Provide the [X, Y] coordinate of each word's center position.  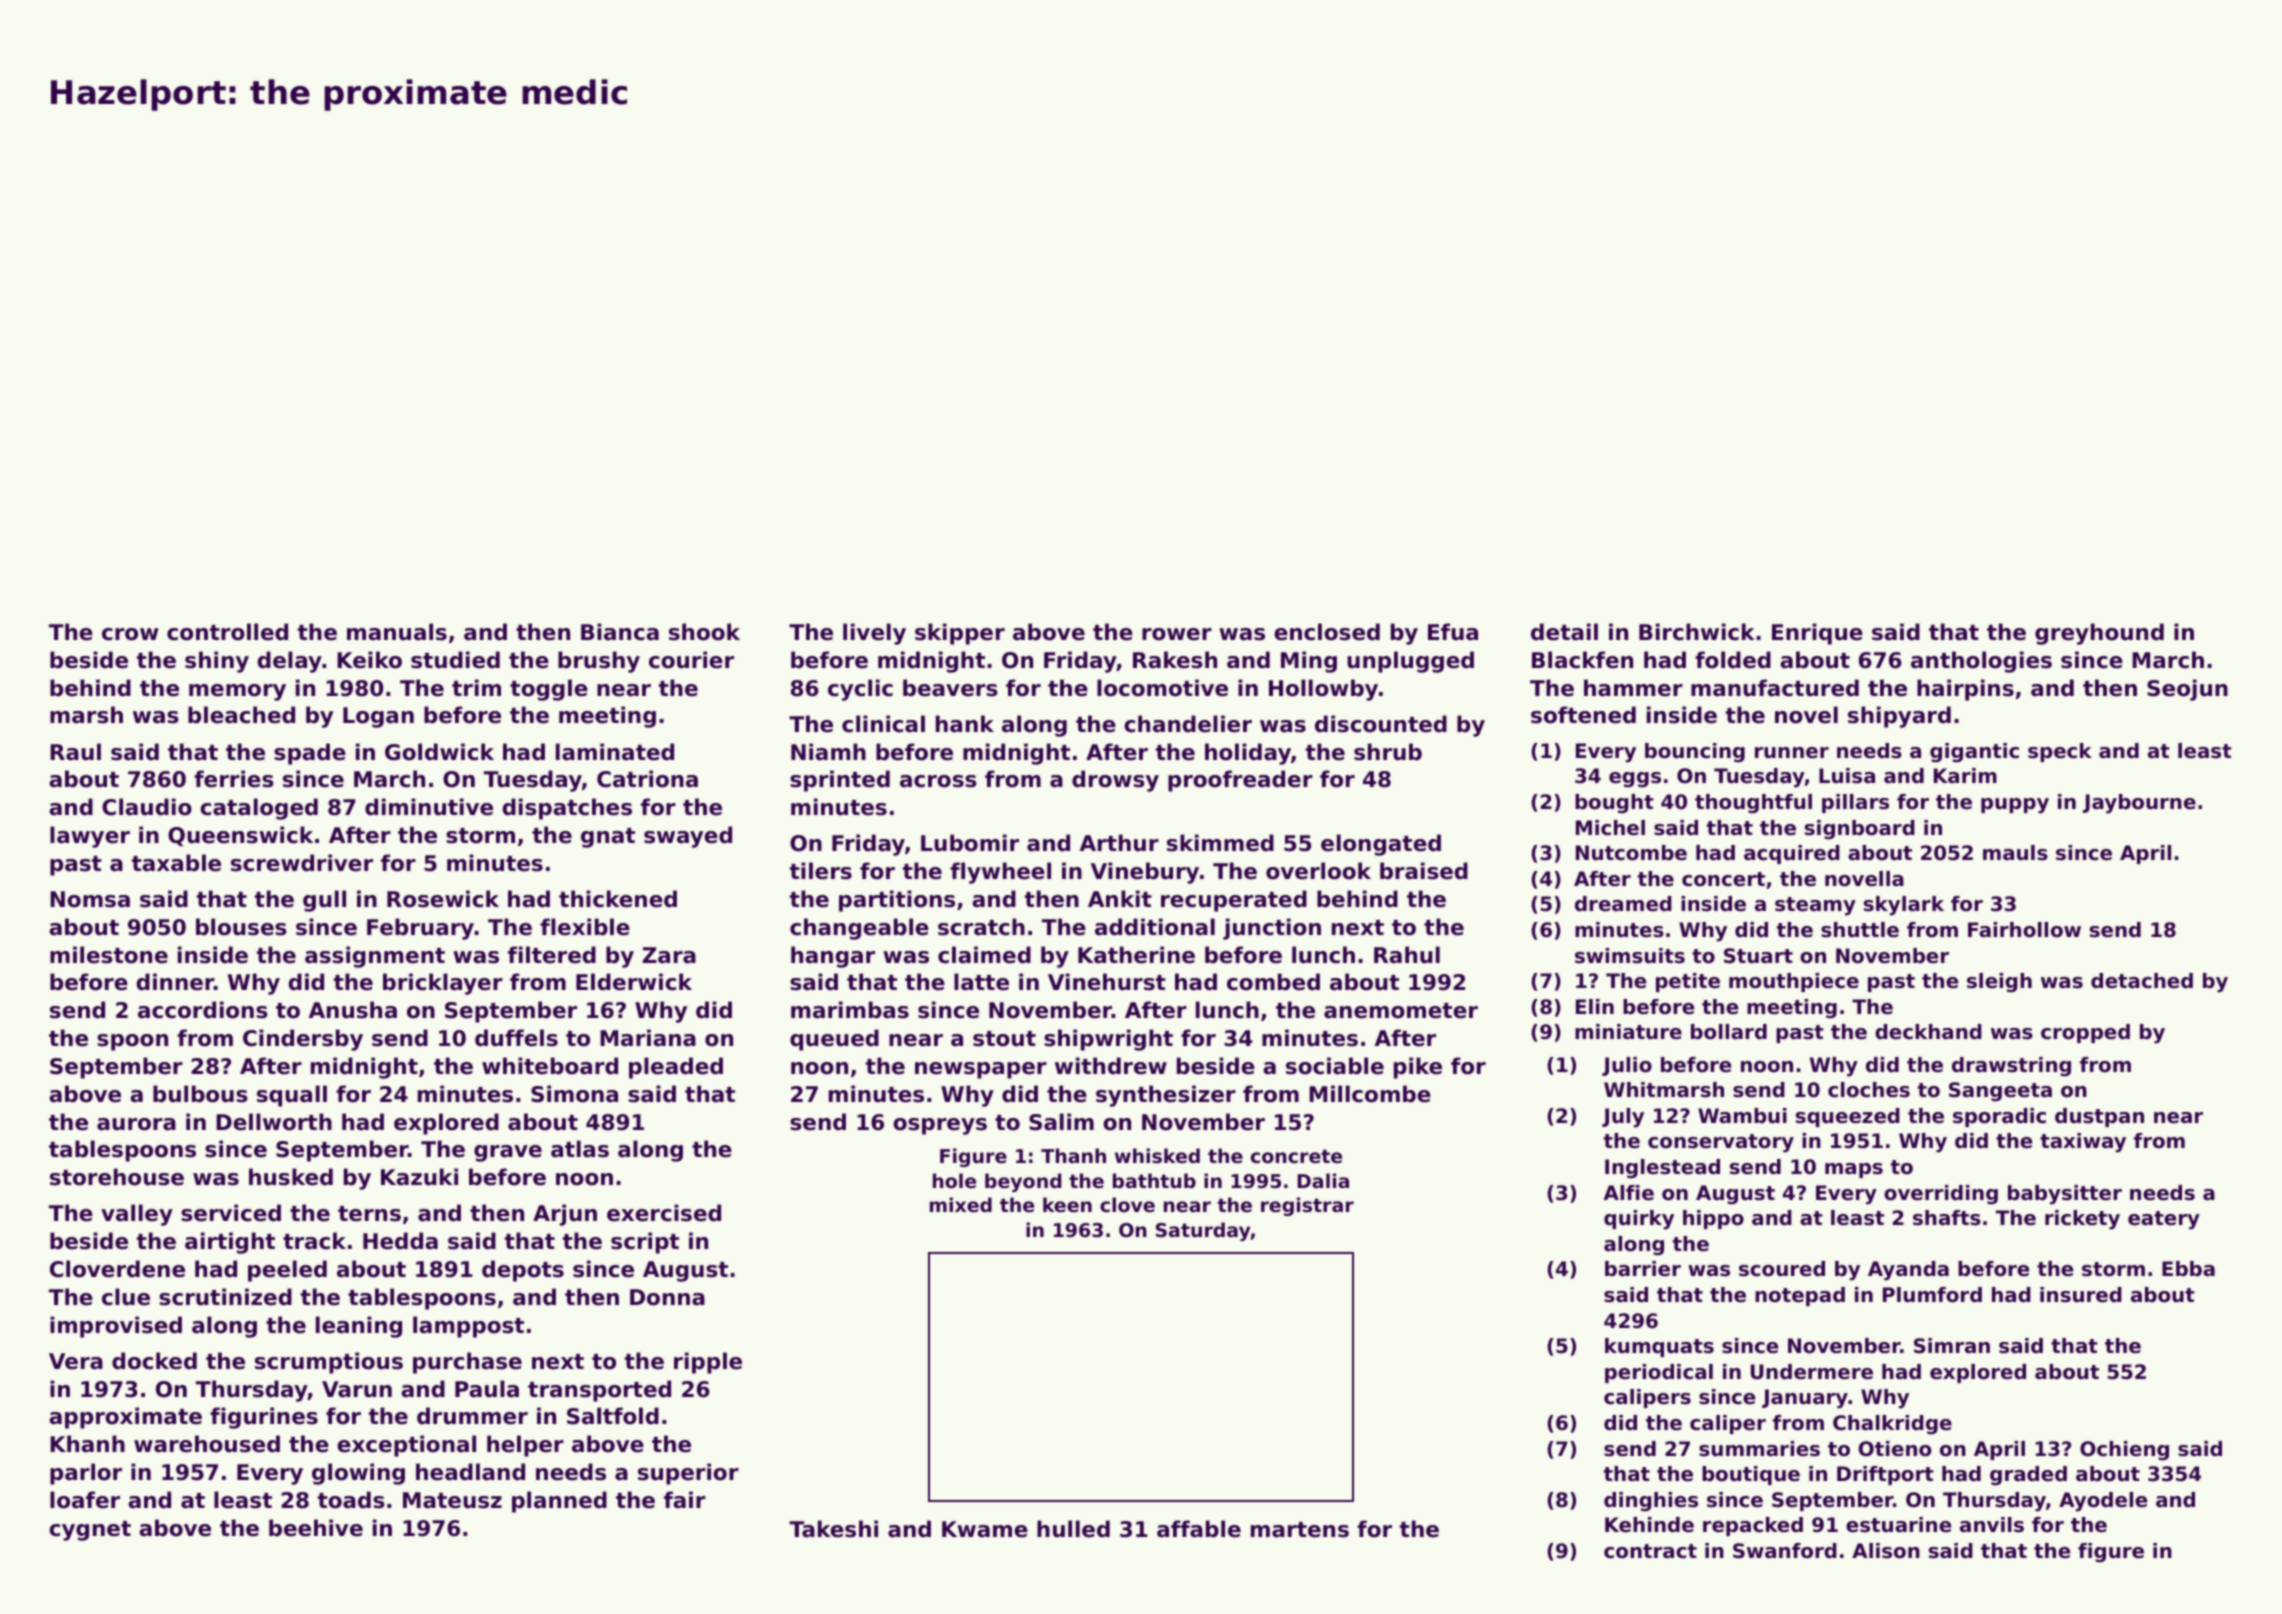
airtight [230, 1243]
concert [1723, 879]
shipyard [1899, 717]
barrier [1643, 1269]
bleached [241, 715]
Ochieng [2124, 1451]
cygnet [90, 1531]
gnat [608, 838]
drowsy [1115, 781]
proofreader [1240, 781]
